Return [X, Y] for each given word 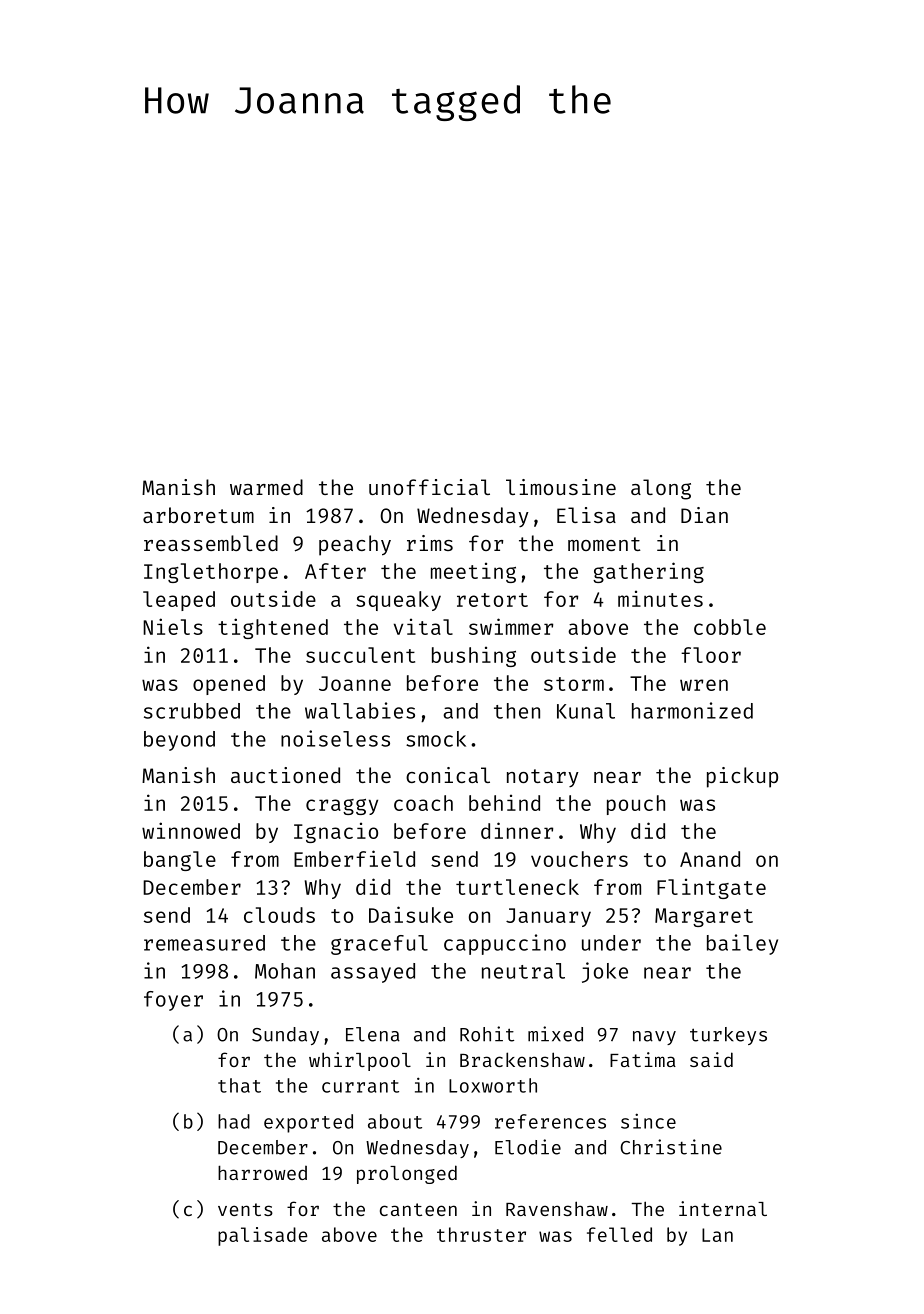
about [395, 1121]
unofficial [429, 487]
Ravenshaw [557, 1208]
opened [229, 685]
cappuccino [505, 944]
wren [704, 685]
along [661, 489]
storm [574, 684]
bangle [180, 861]
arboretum [198, 515]
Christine [671, 1147]
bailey [742, 944]
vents [245, 1209]
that [239, 1085]
